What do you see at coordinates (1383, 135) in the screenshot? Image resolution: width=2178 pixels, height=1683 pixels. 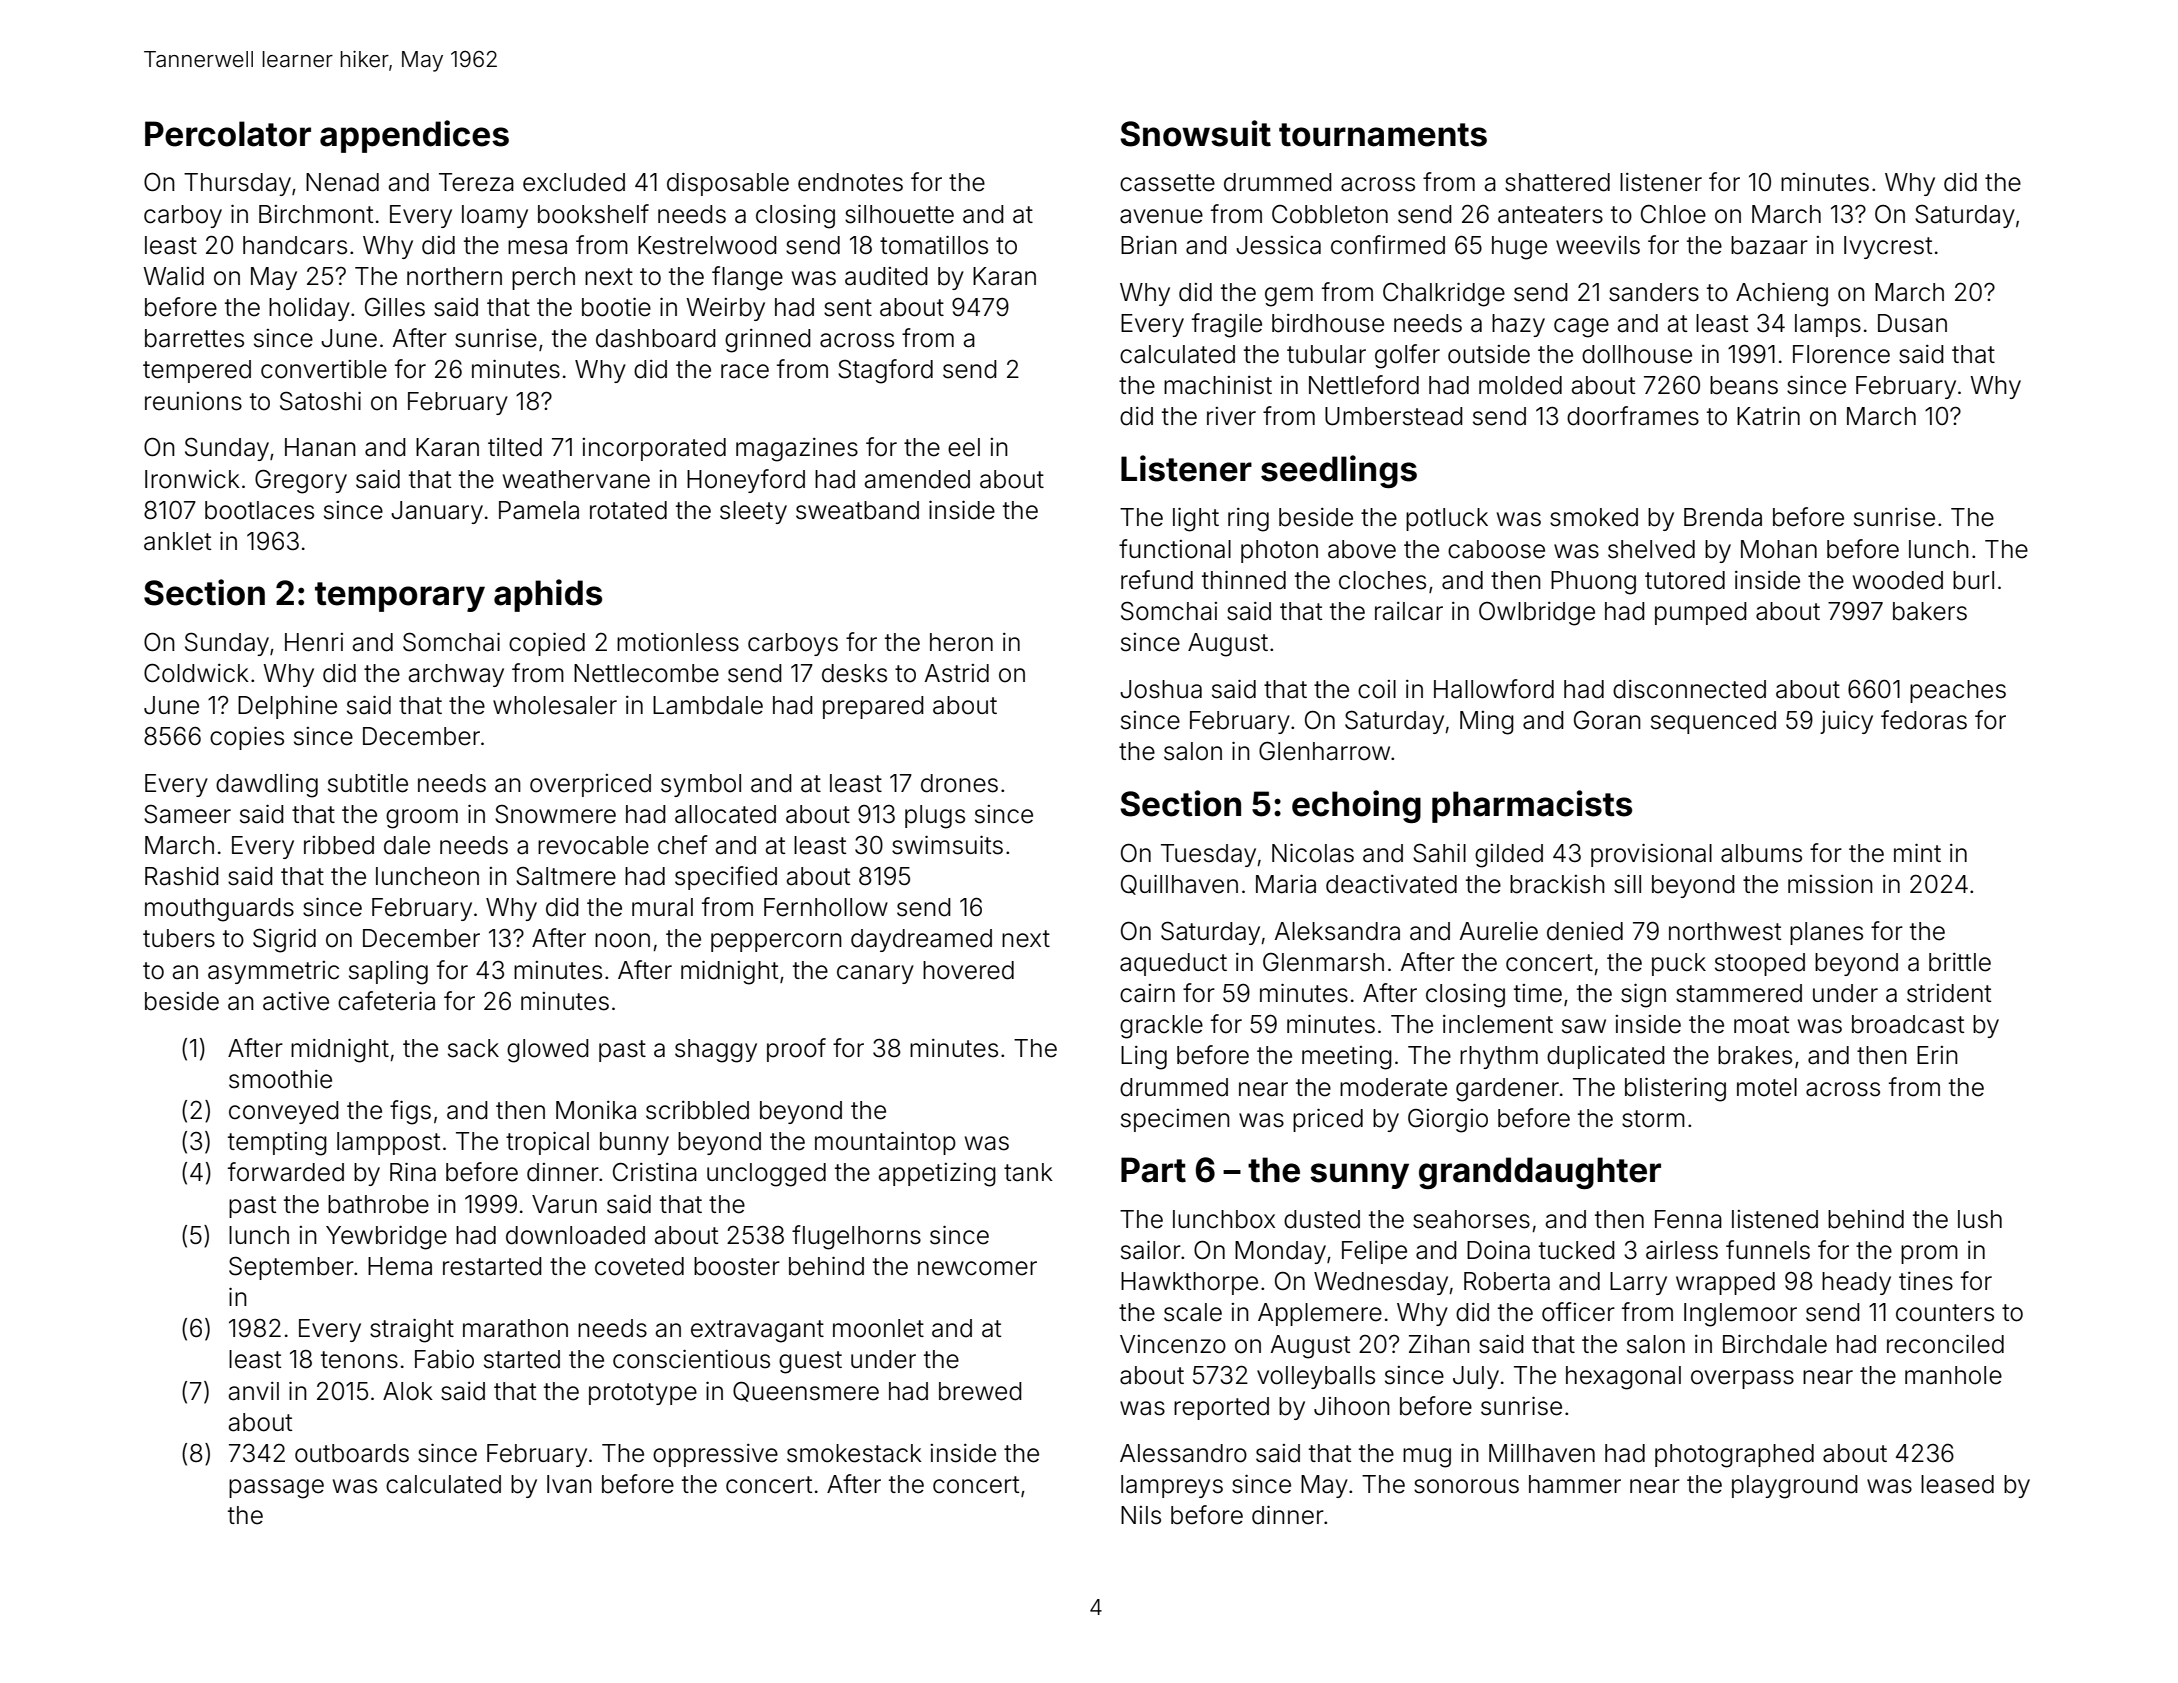 I see `tournaments` at bounding box center [1383, 135].
